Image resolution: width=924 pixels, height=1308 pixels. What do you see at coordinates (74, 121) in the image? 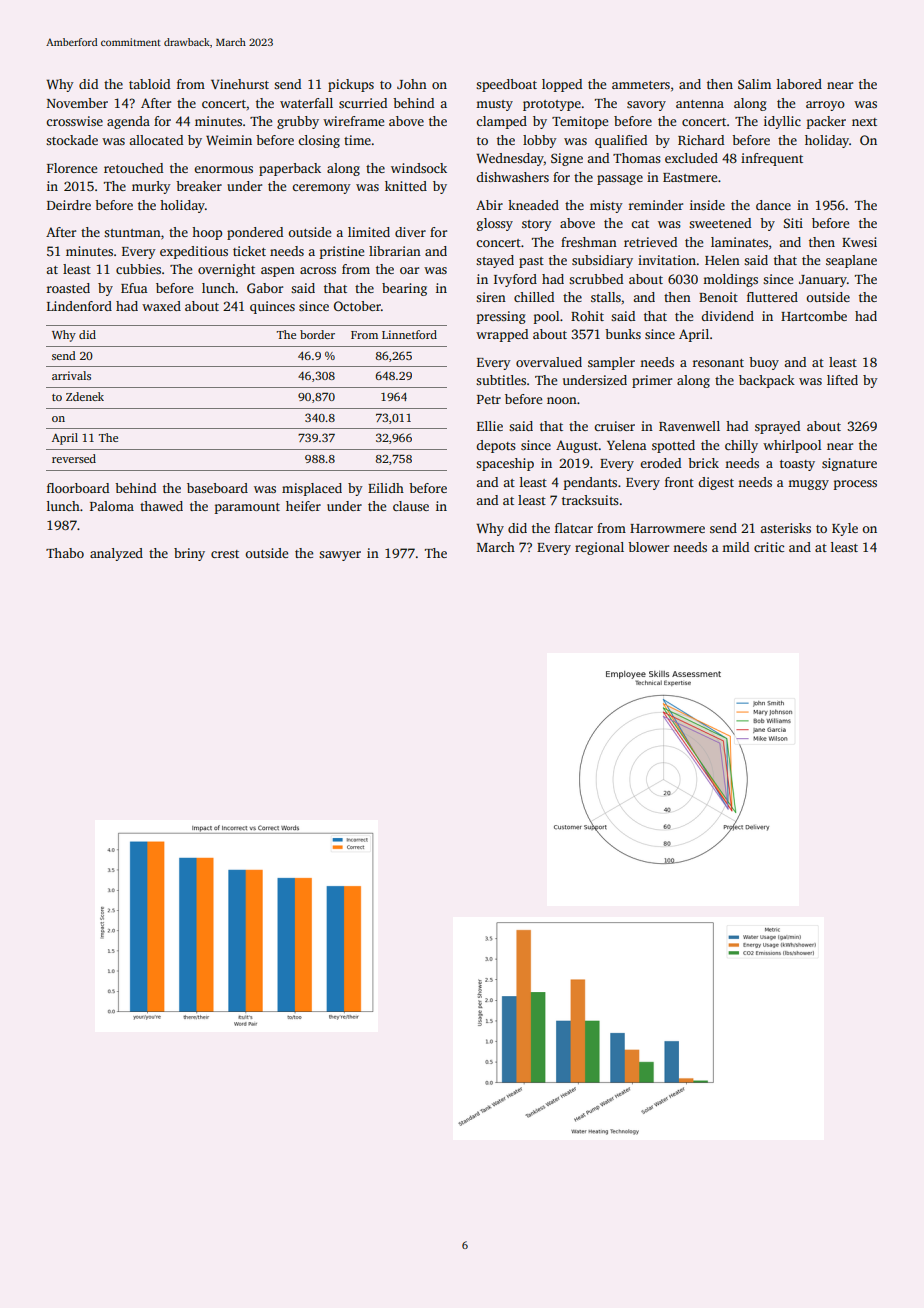
I see `crosswise` at bounding box center [74, 121].
